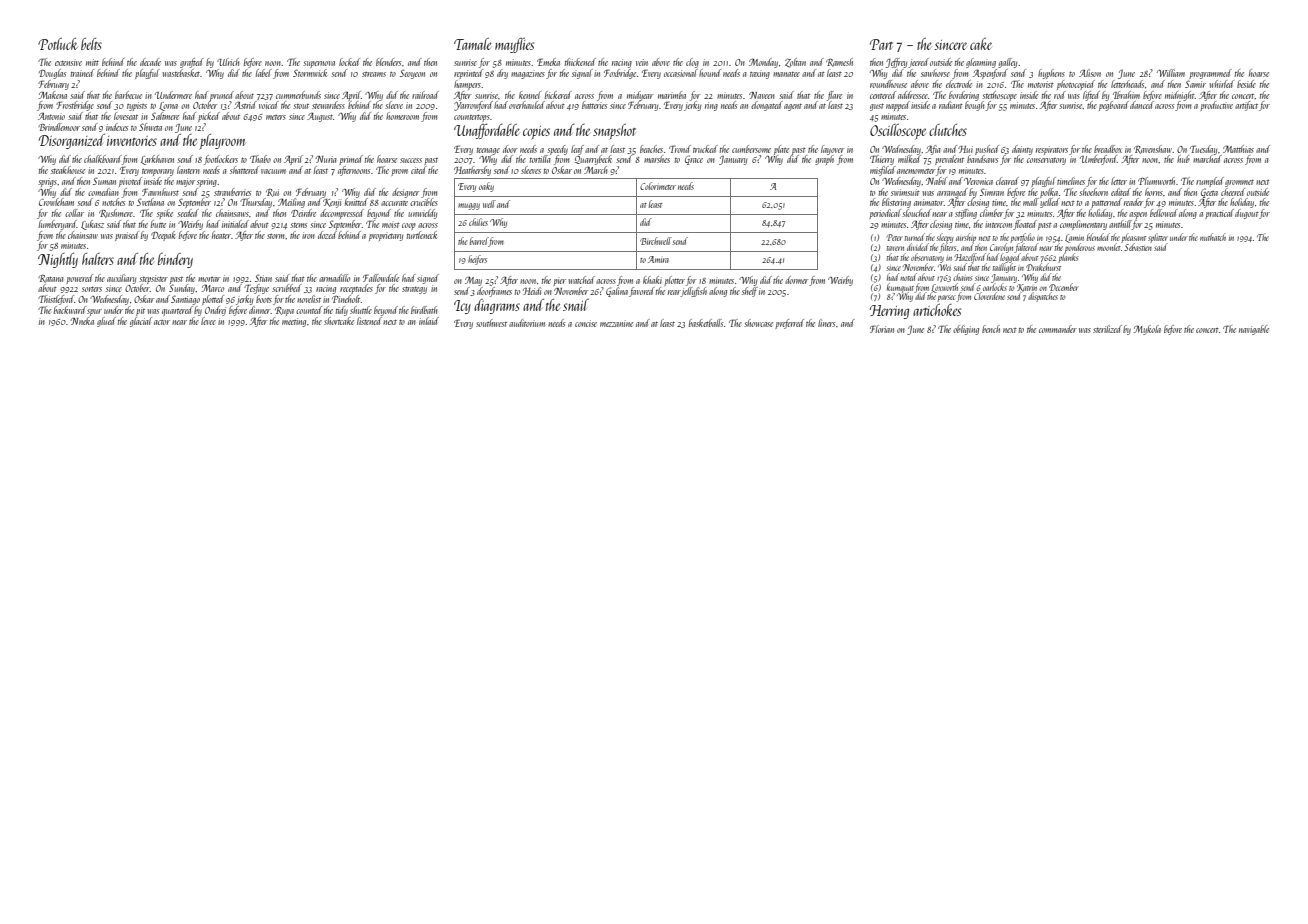  I want to click on unwieldy, so click(422, 214).
